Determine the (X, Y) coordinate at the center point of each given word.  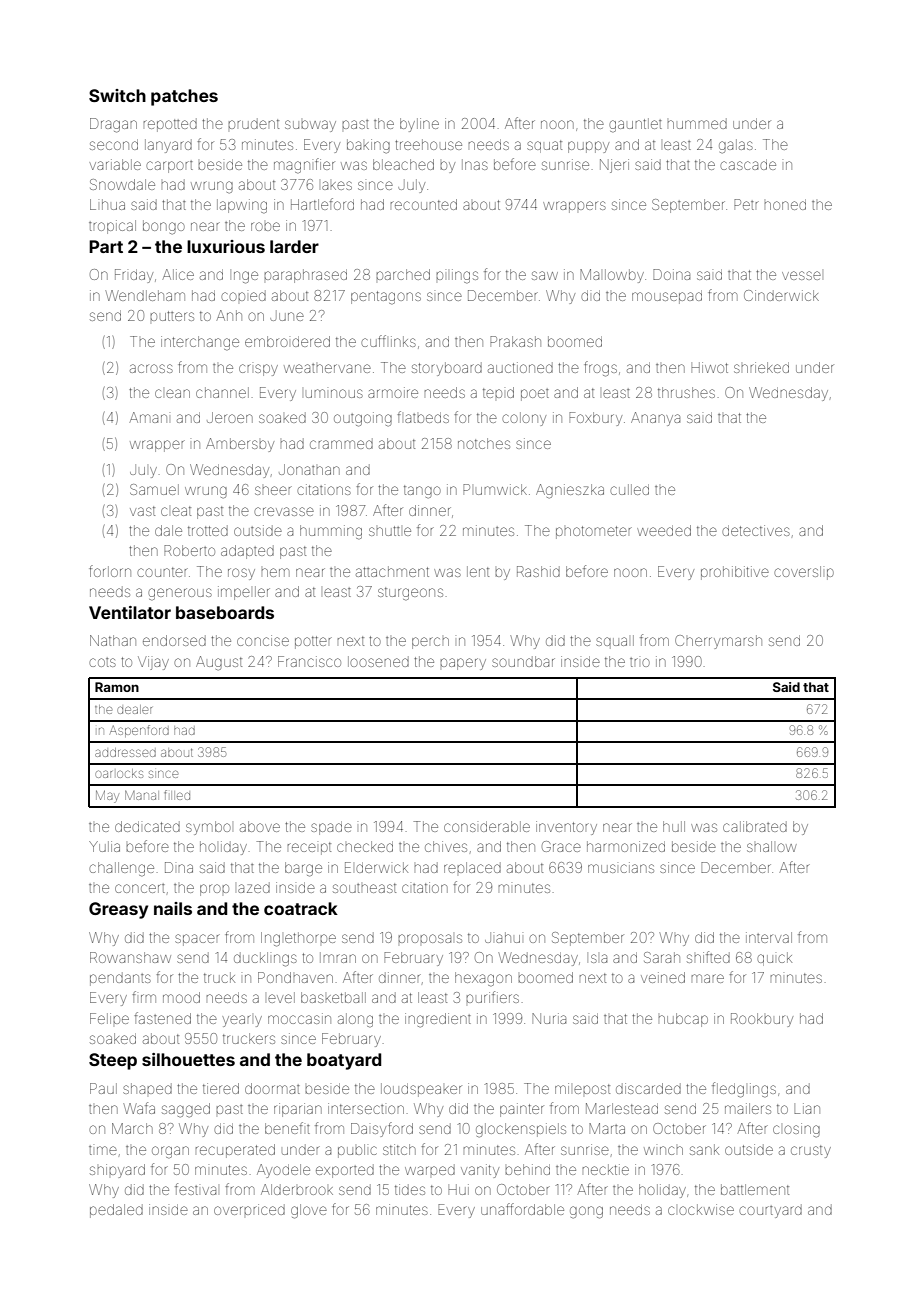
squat (544, 146)
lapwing (242, 206)
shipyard (117, 1171)
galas (736, 146)
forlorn (110, 571)
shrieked (761, 367)
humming (331, 532)
